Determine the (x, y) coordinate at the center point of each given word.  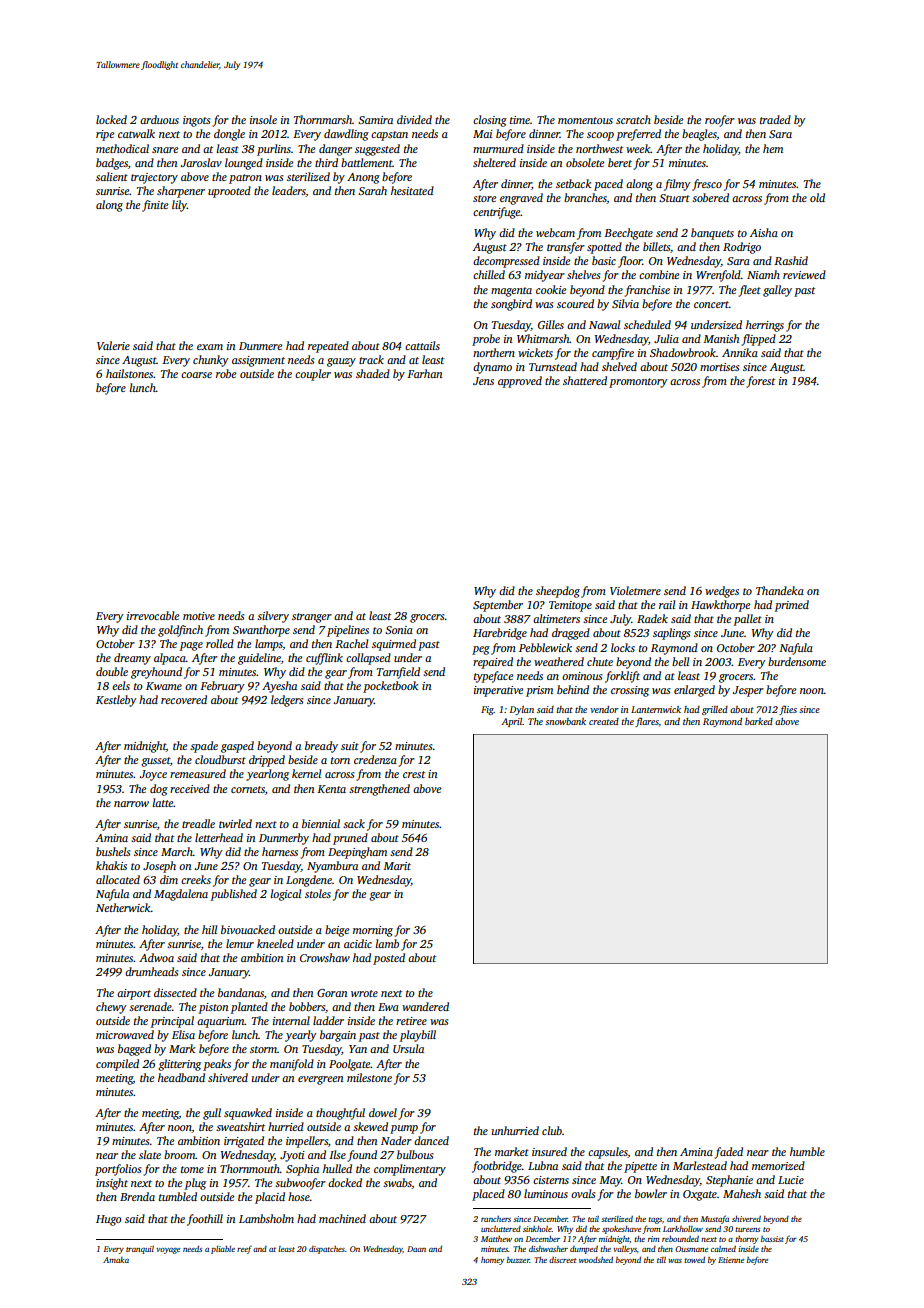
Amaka (116, 1260)
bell (680, 661)
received (190, 788)
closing (490, 121)
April (511, 722)
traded (775, 119)
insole (263, 119)
